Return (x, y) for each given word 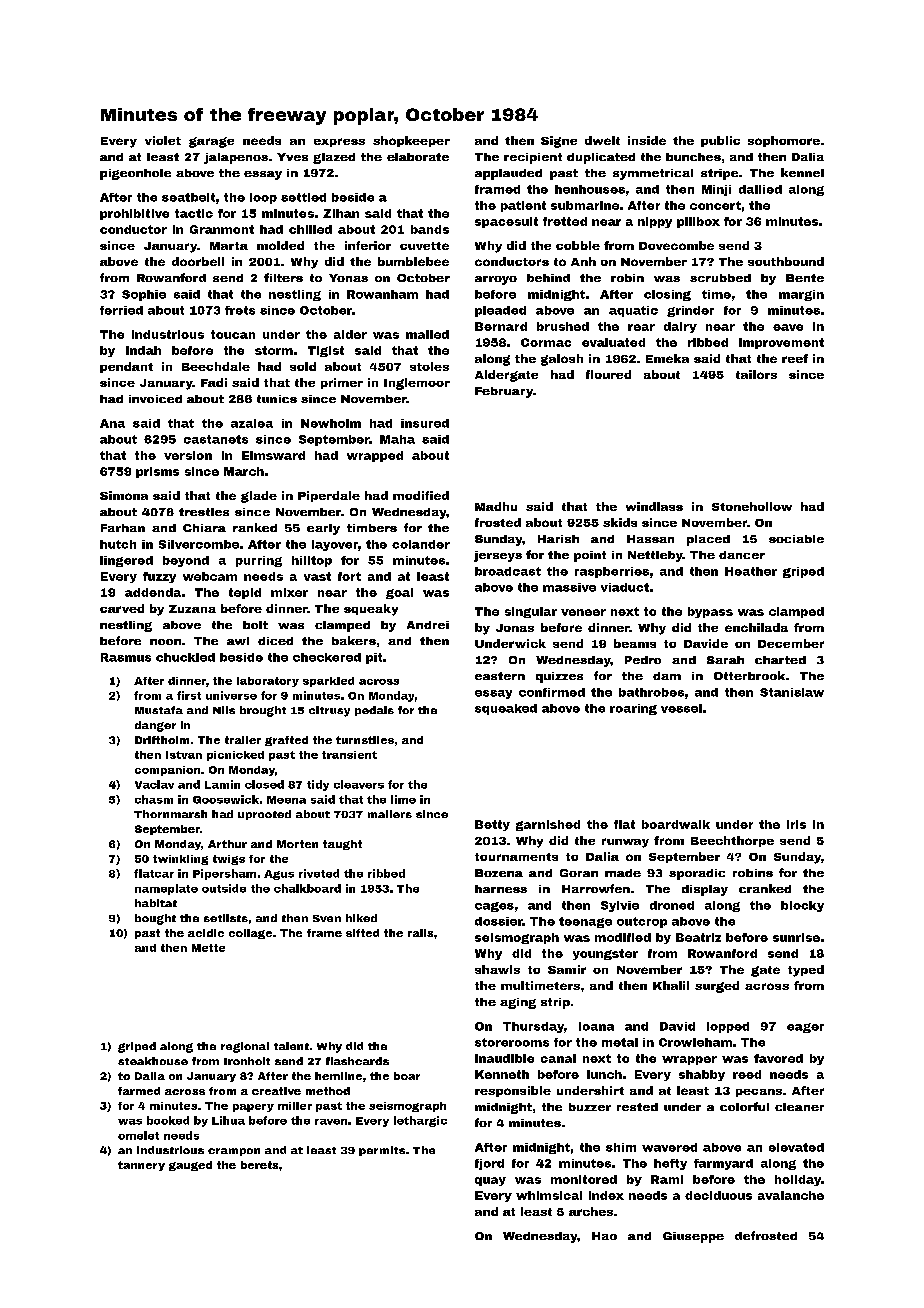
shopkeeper (411, 141)
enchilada (756, 627)
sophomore (784, 141)
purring (259, 561)
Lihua (228, 1120)
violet (163, 140)
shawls (497, 969)
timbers (372, 528)
